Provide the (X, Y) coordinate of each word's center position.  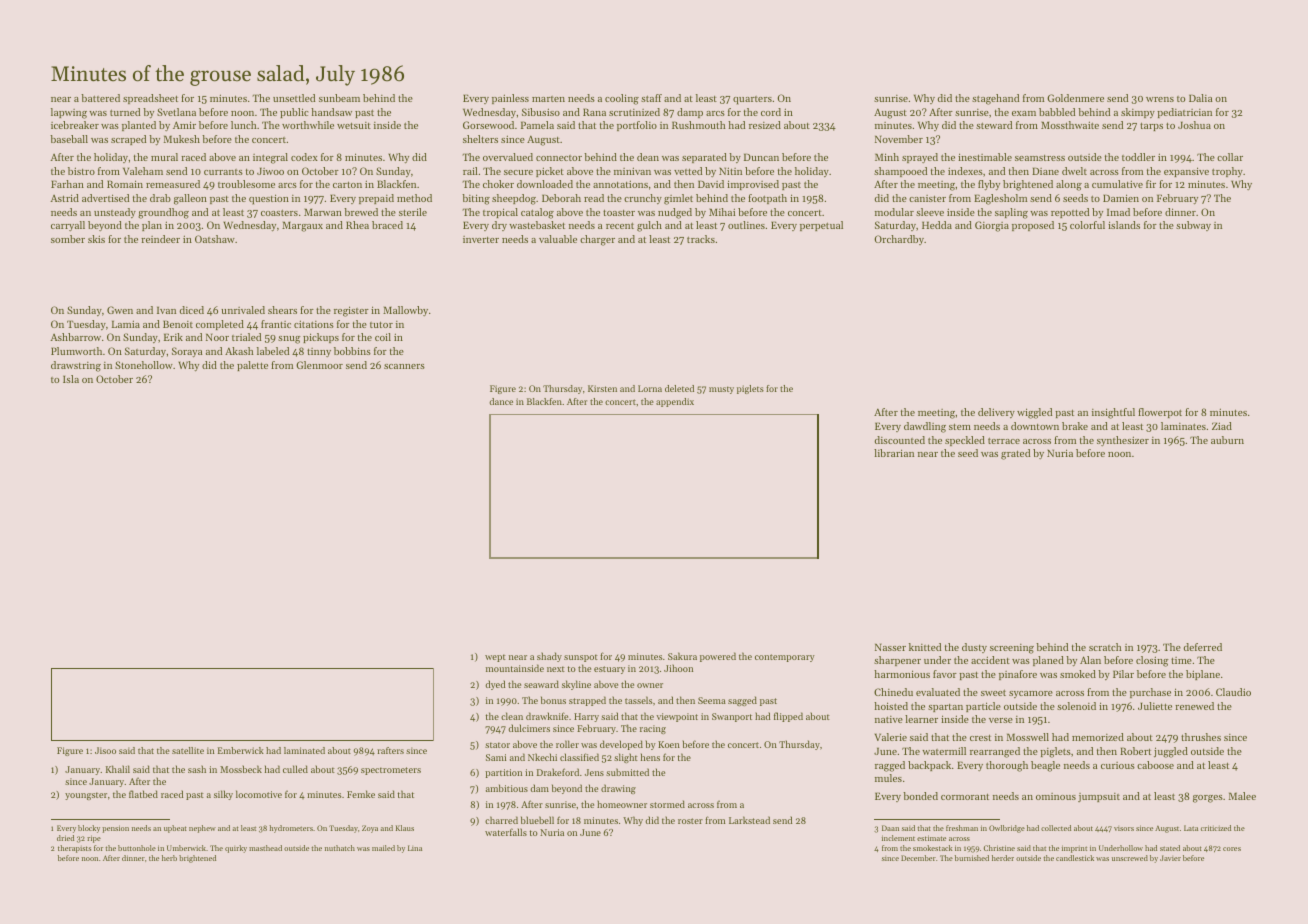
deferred (1203, 647)
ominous (1056, 796)
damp (690, 113)
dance (501, 401)
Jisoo (105, 750)
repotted (1070, 213)
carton (347, 184)
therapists (74, 849)
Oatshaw (215, 239)
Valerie (891, 737)
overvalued (508, 157)
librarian (894, 453)
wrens (1160, 99)
